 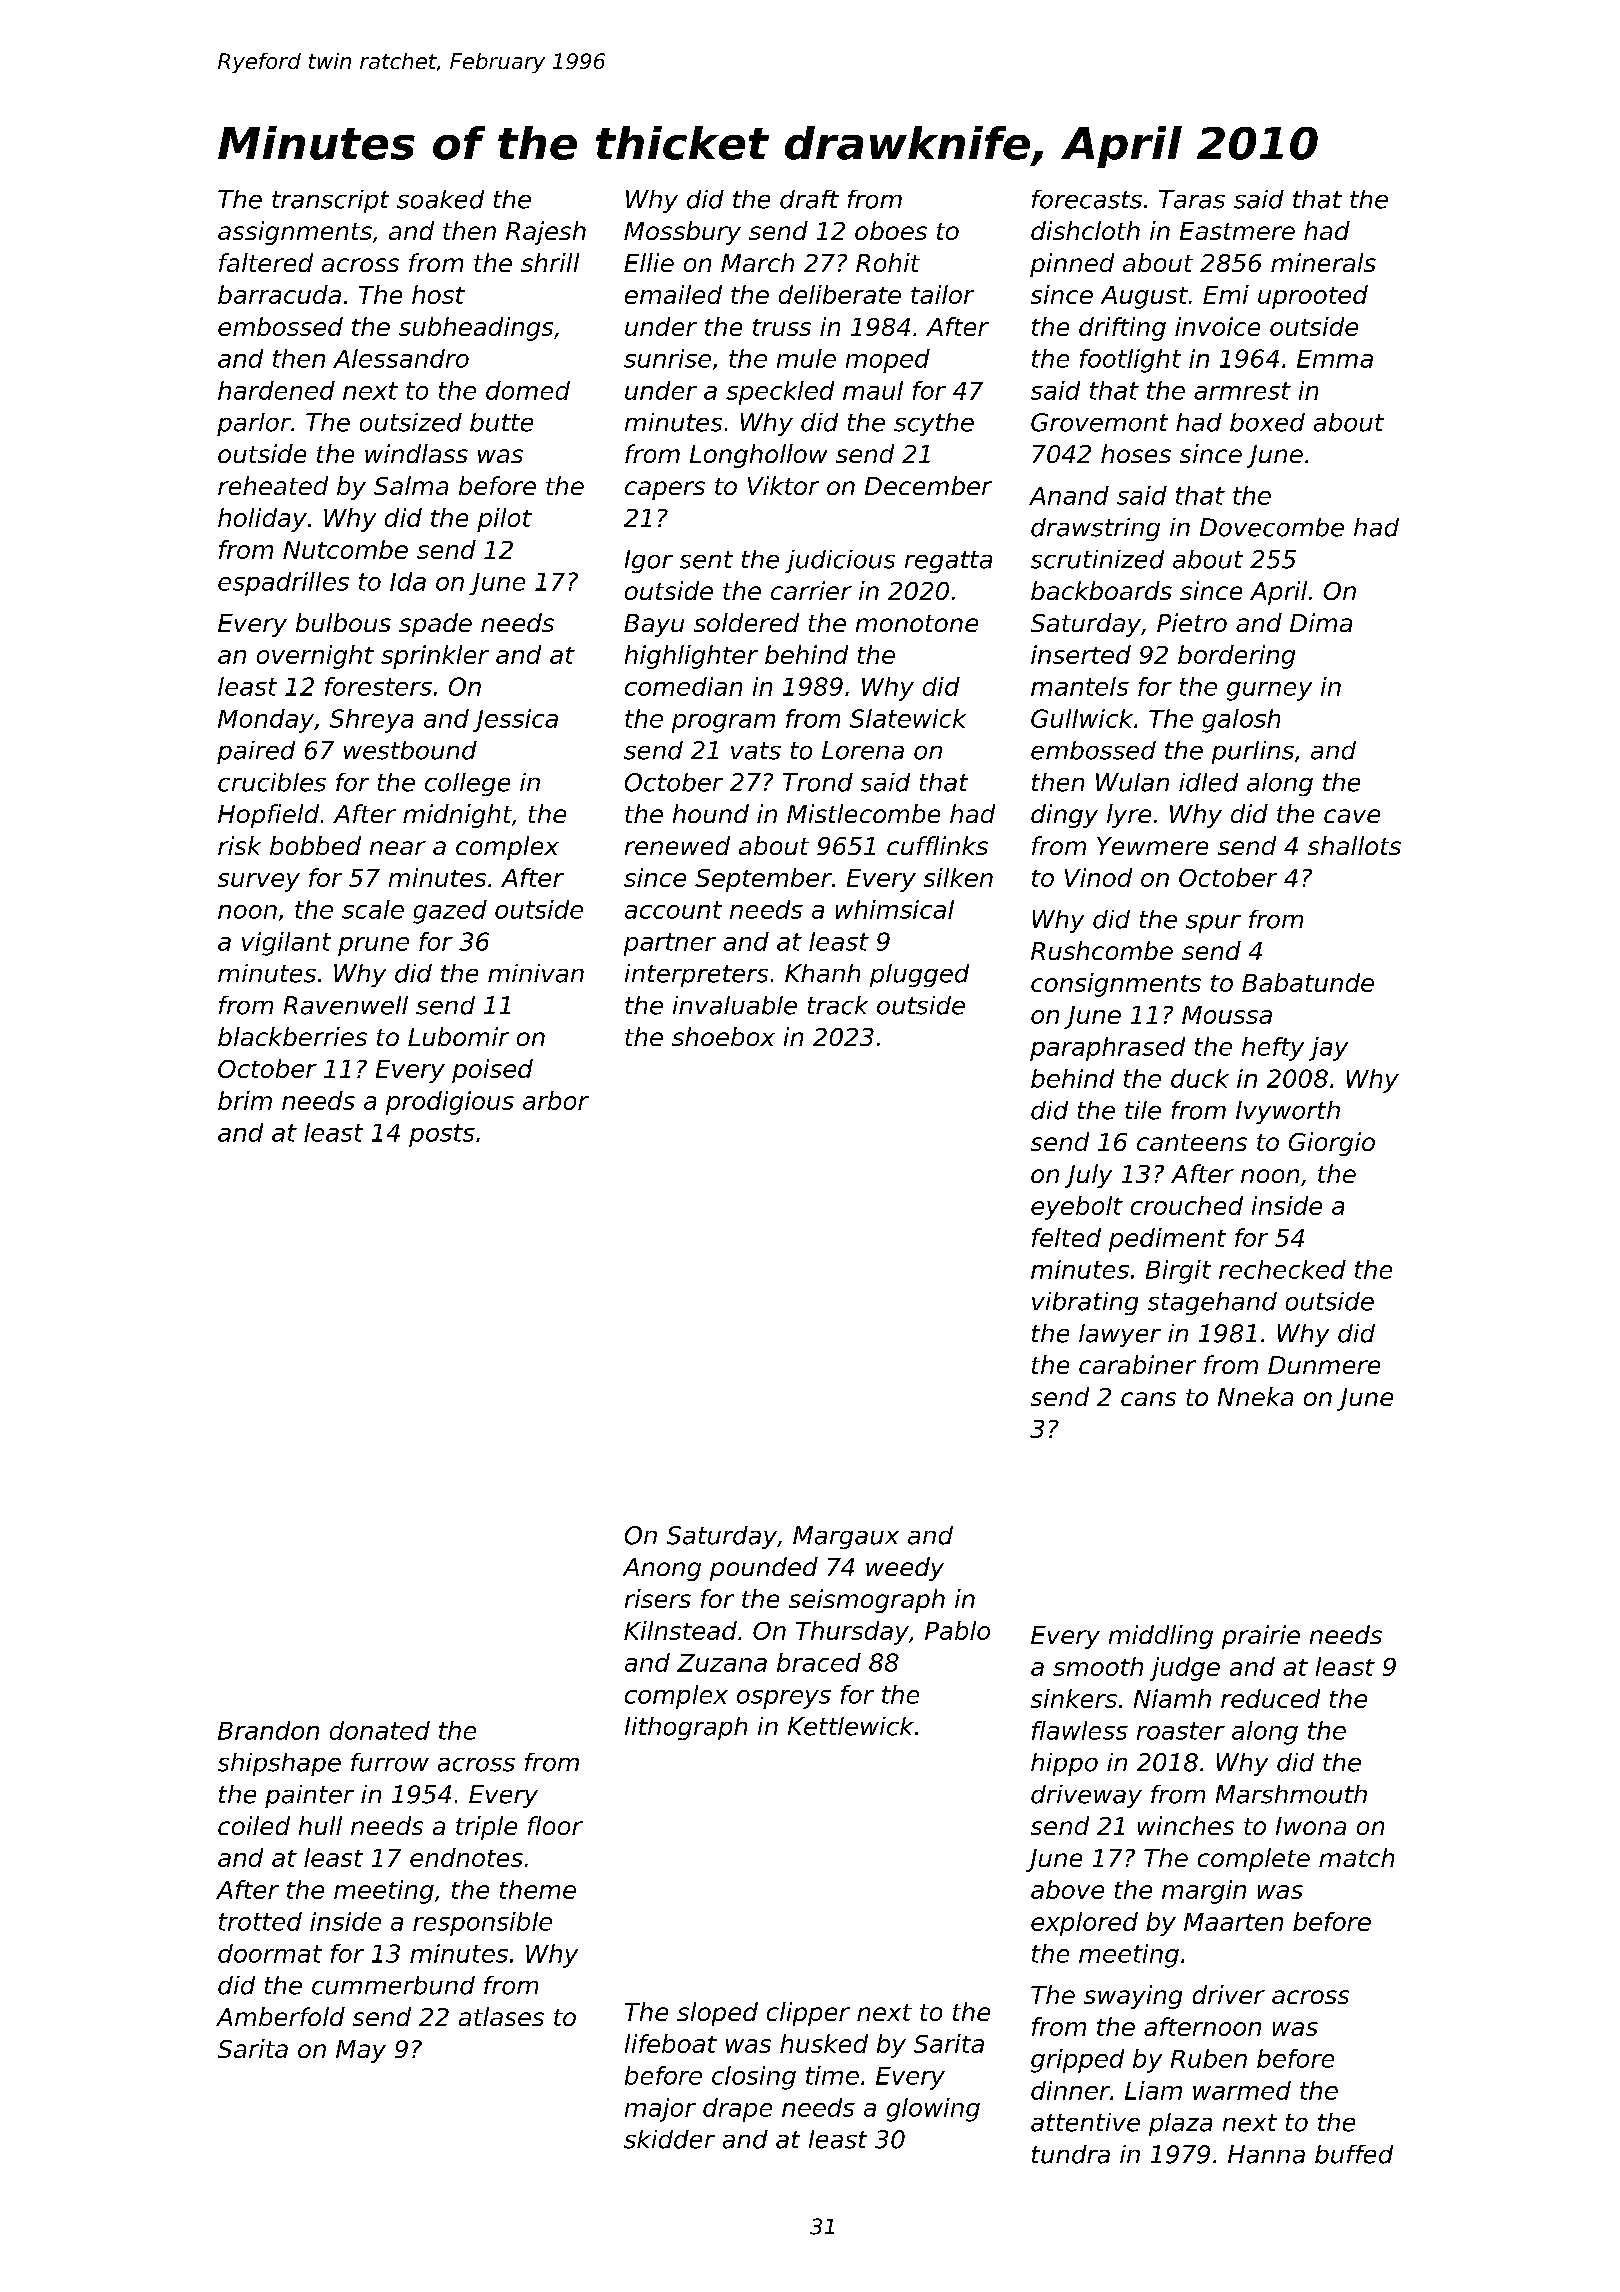 I want to click on cans, so click(x=1148, y=1399).
